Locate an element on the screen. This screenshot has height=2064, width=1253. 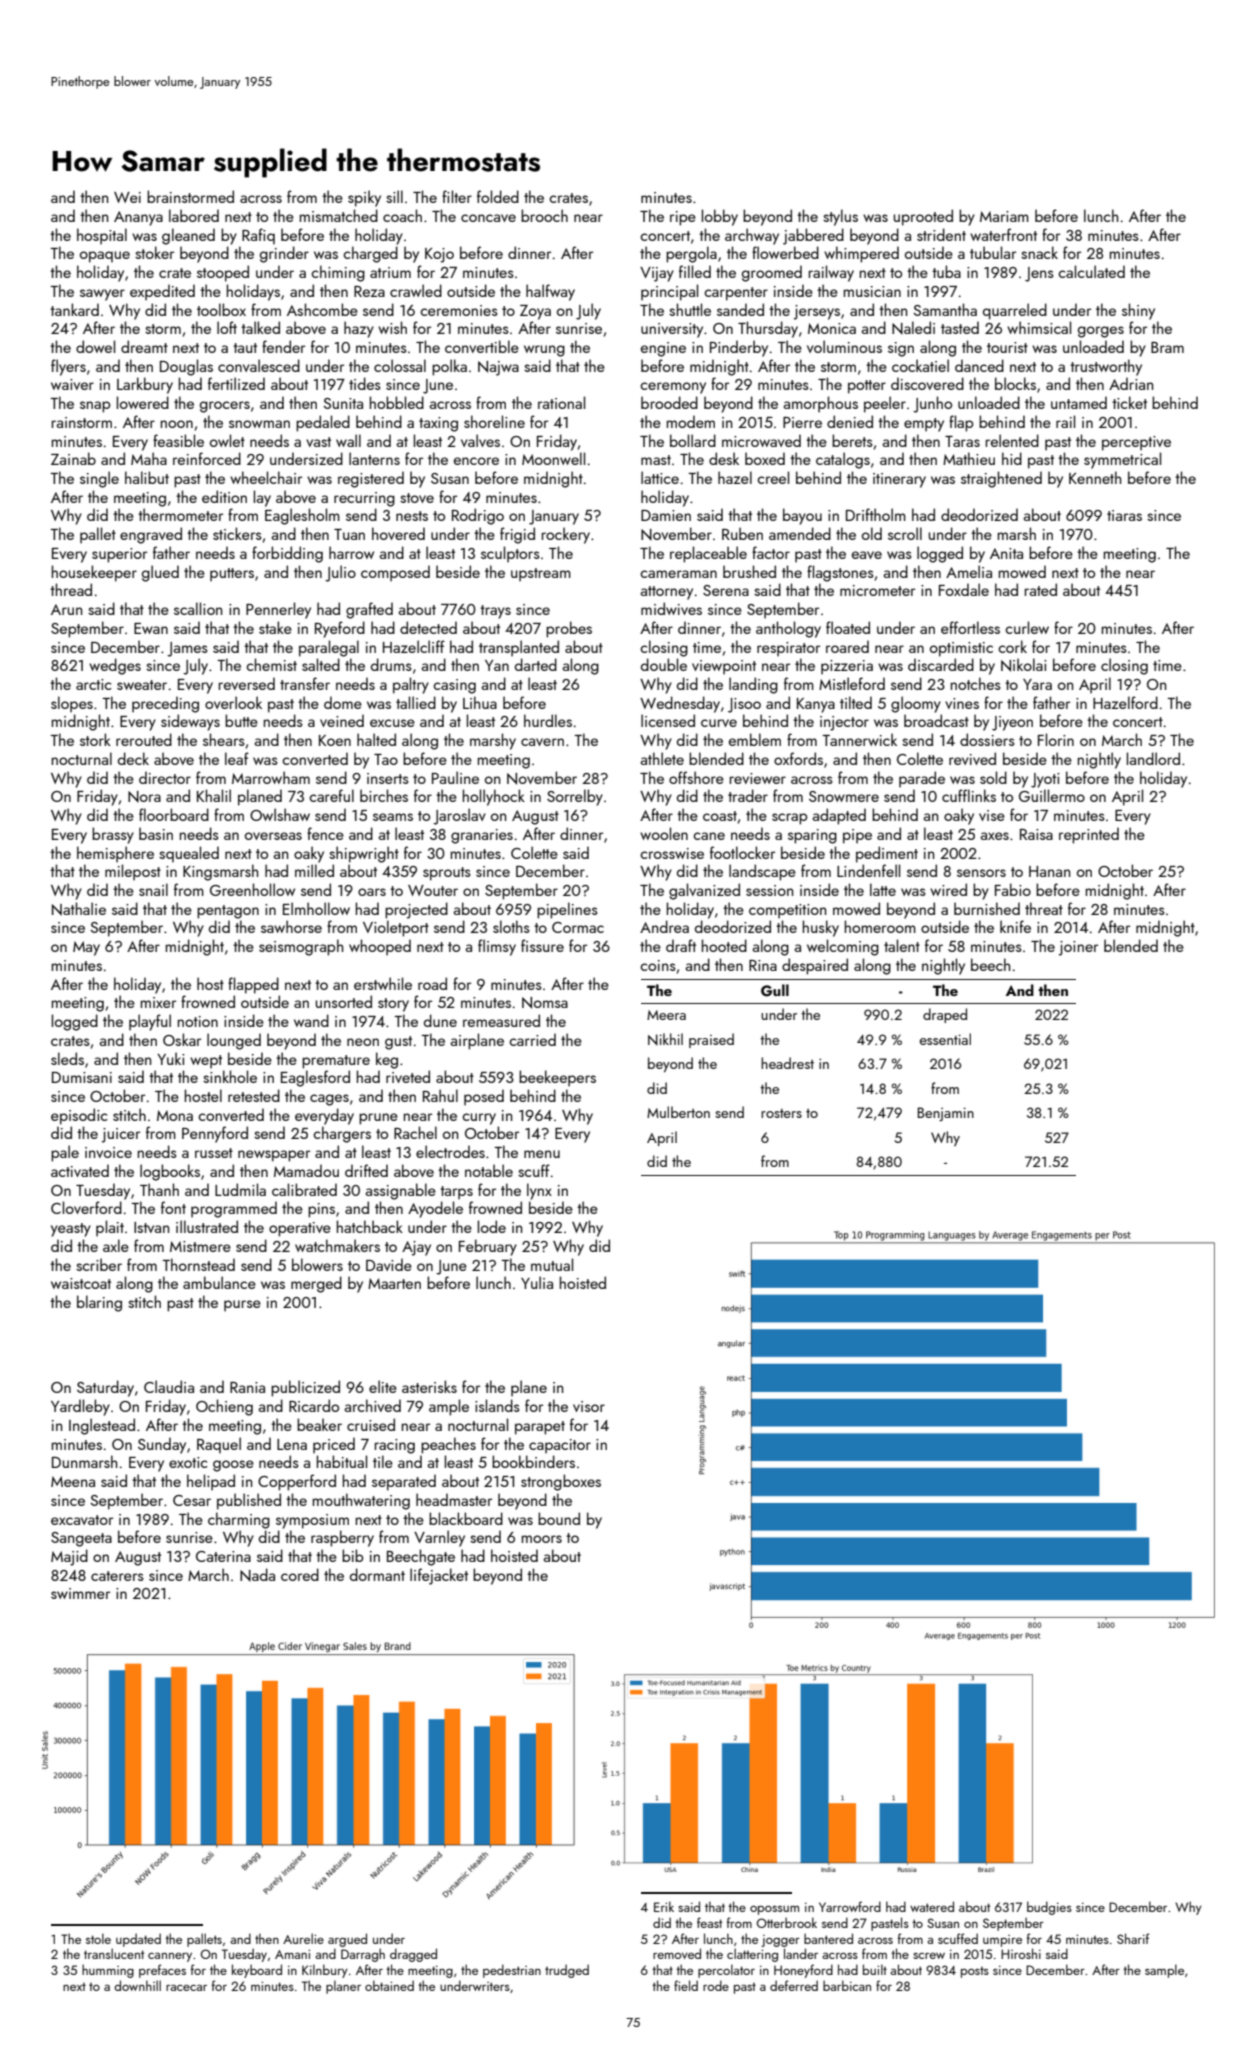
essential is located at coordinates (945, 1039).
